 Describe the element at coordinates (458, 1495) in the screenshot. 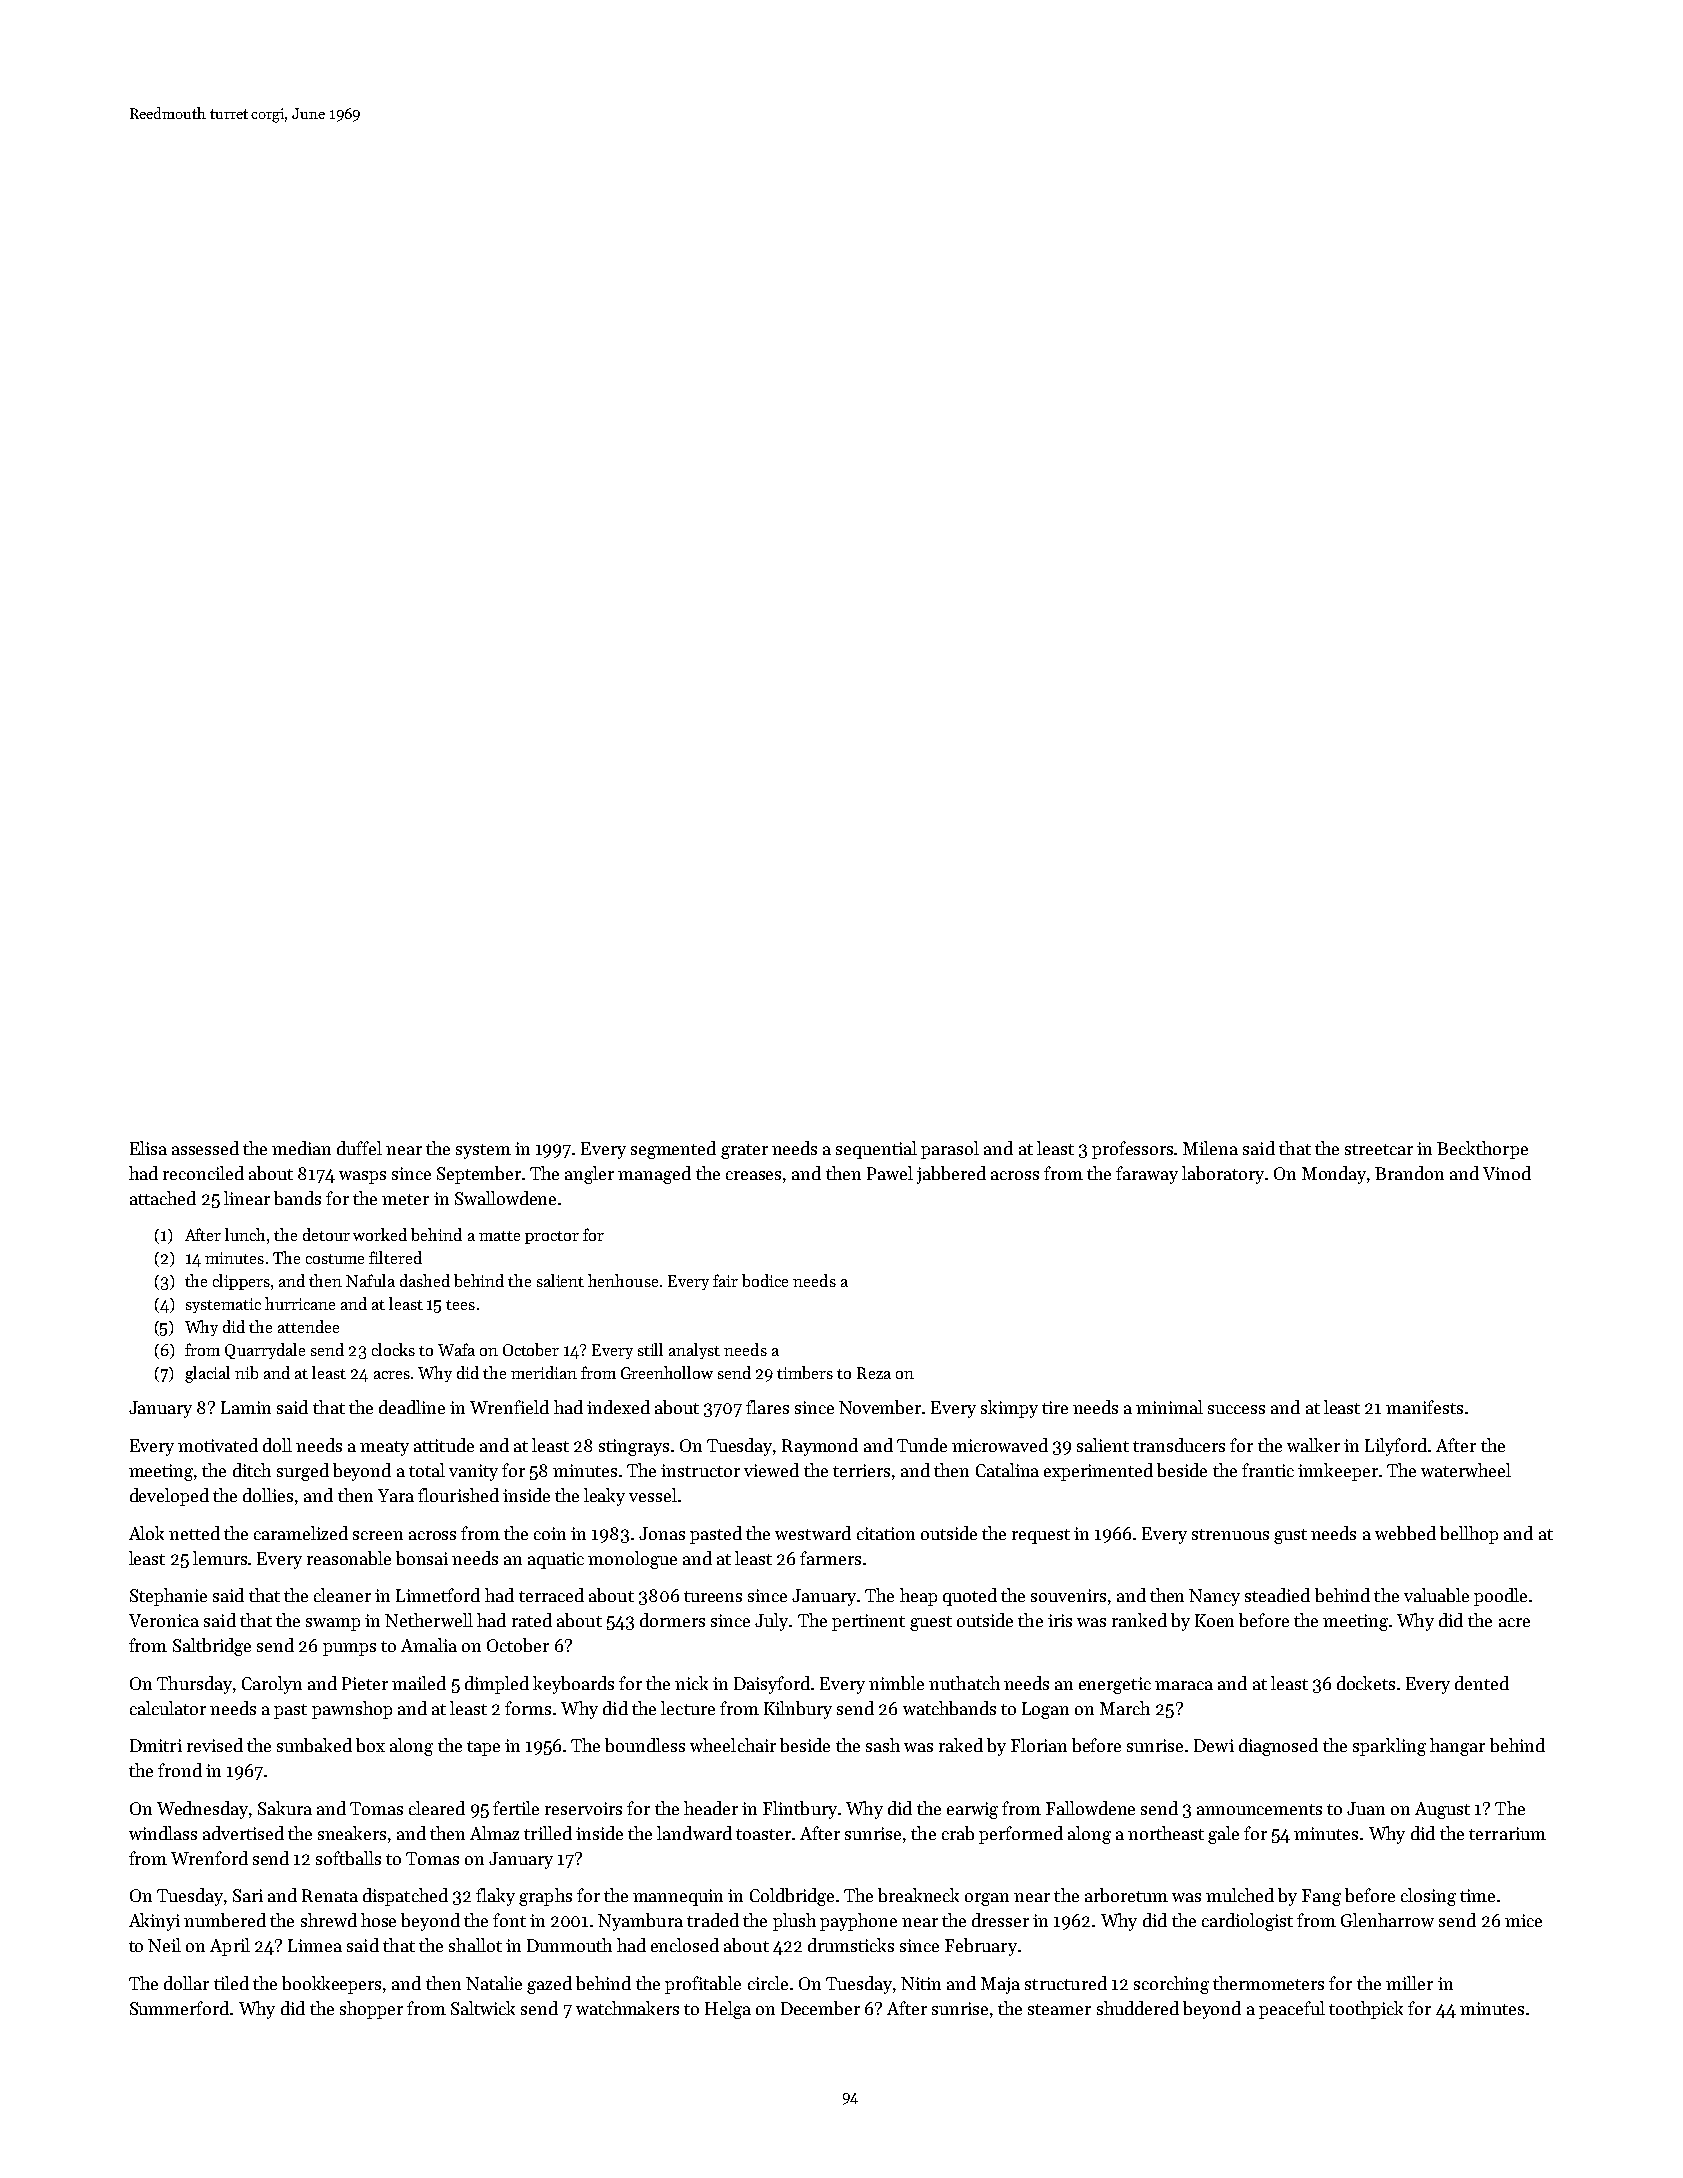

I see `flourished` at that location.
